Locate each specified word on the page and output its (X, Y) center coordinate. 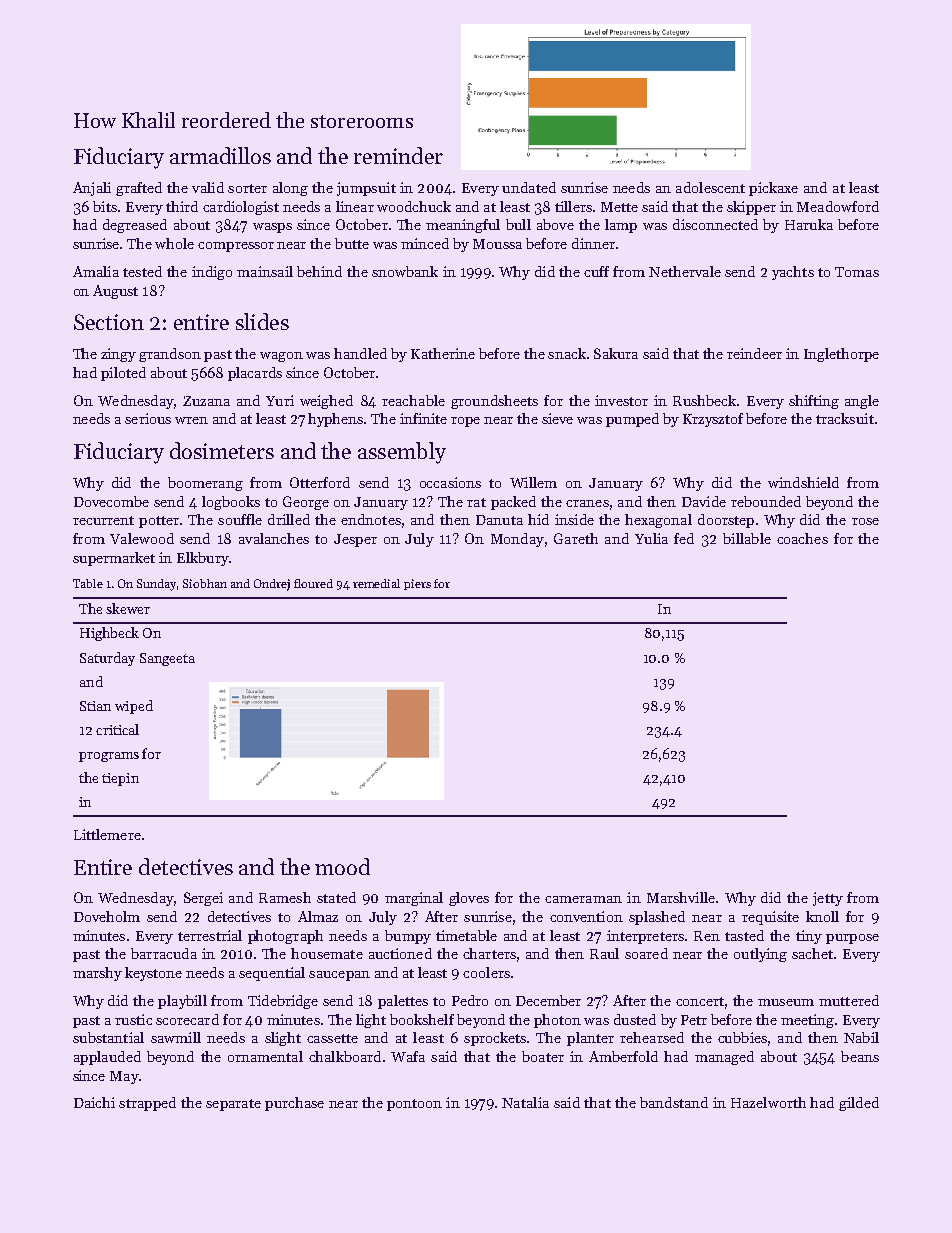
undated (529, 187)
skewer (128, 608)
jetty (828, 899)
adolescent (710, 187)
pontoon (414, 1105)
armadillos (220, 155)
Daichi (94, 1102)
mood (342, 866)
